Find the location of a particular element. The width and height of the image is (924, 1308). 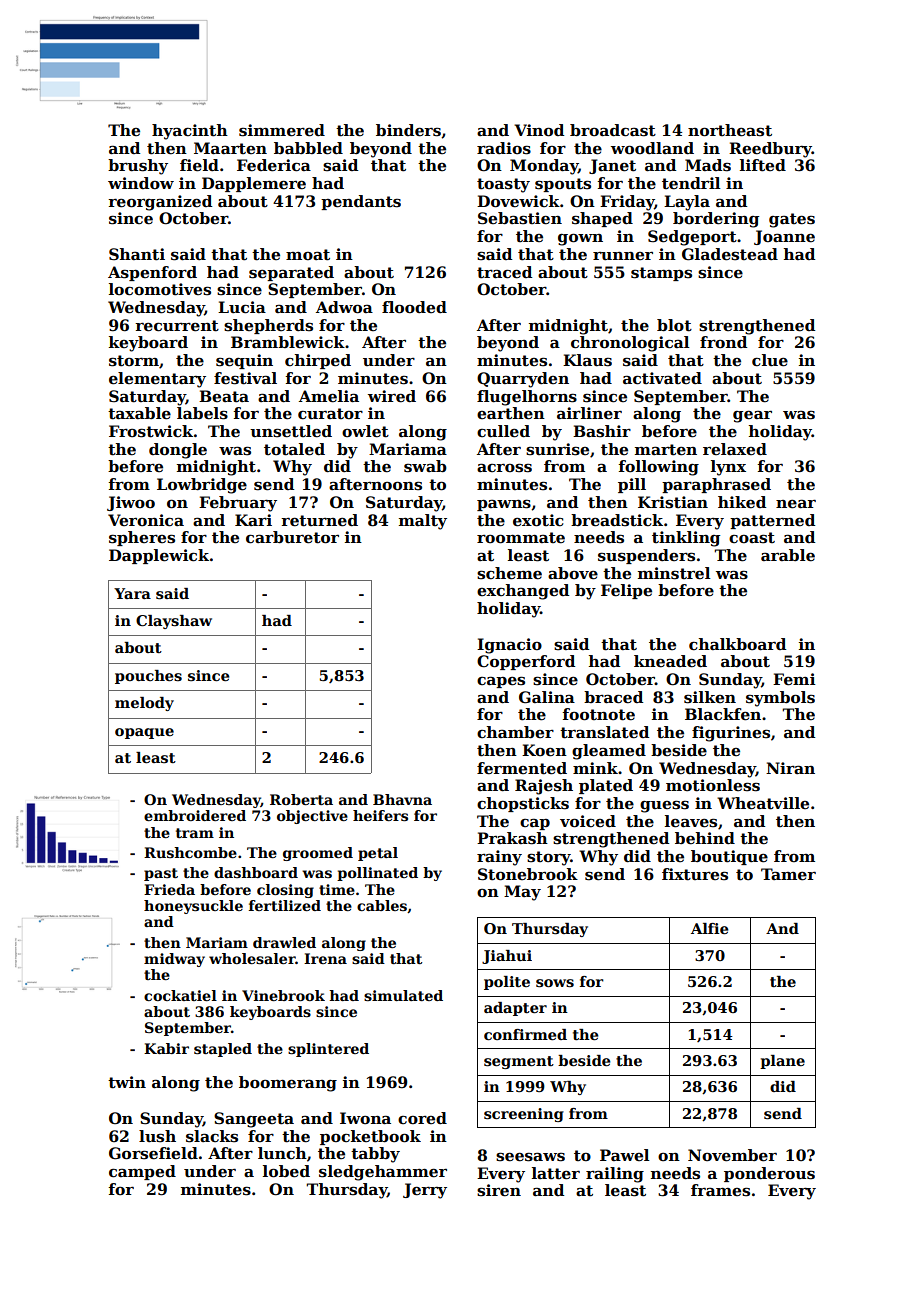

boomerang is located at coordinates (288, 1084).
